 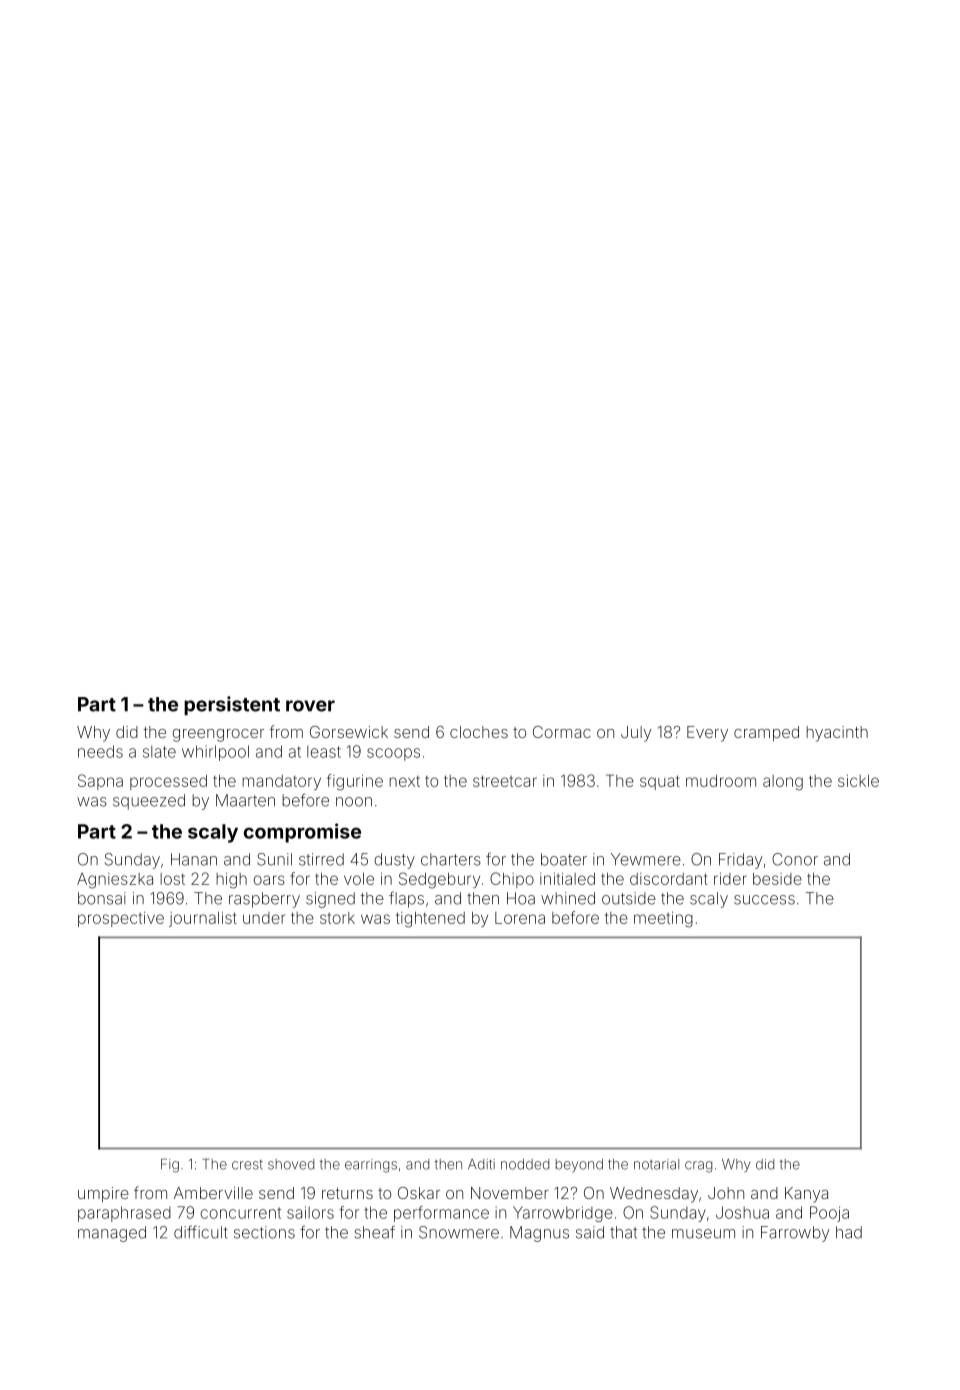 I want to click on crest, so click(x=247, y=1165).
